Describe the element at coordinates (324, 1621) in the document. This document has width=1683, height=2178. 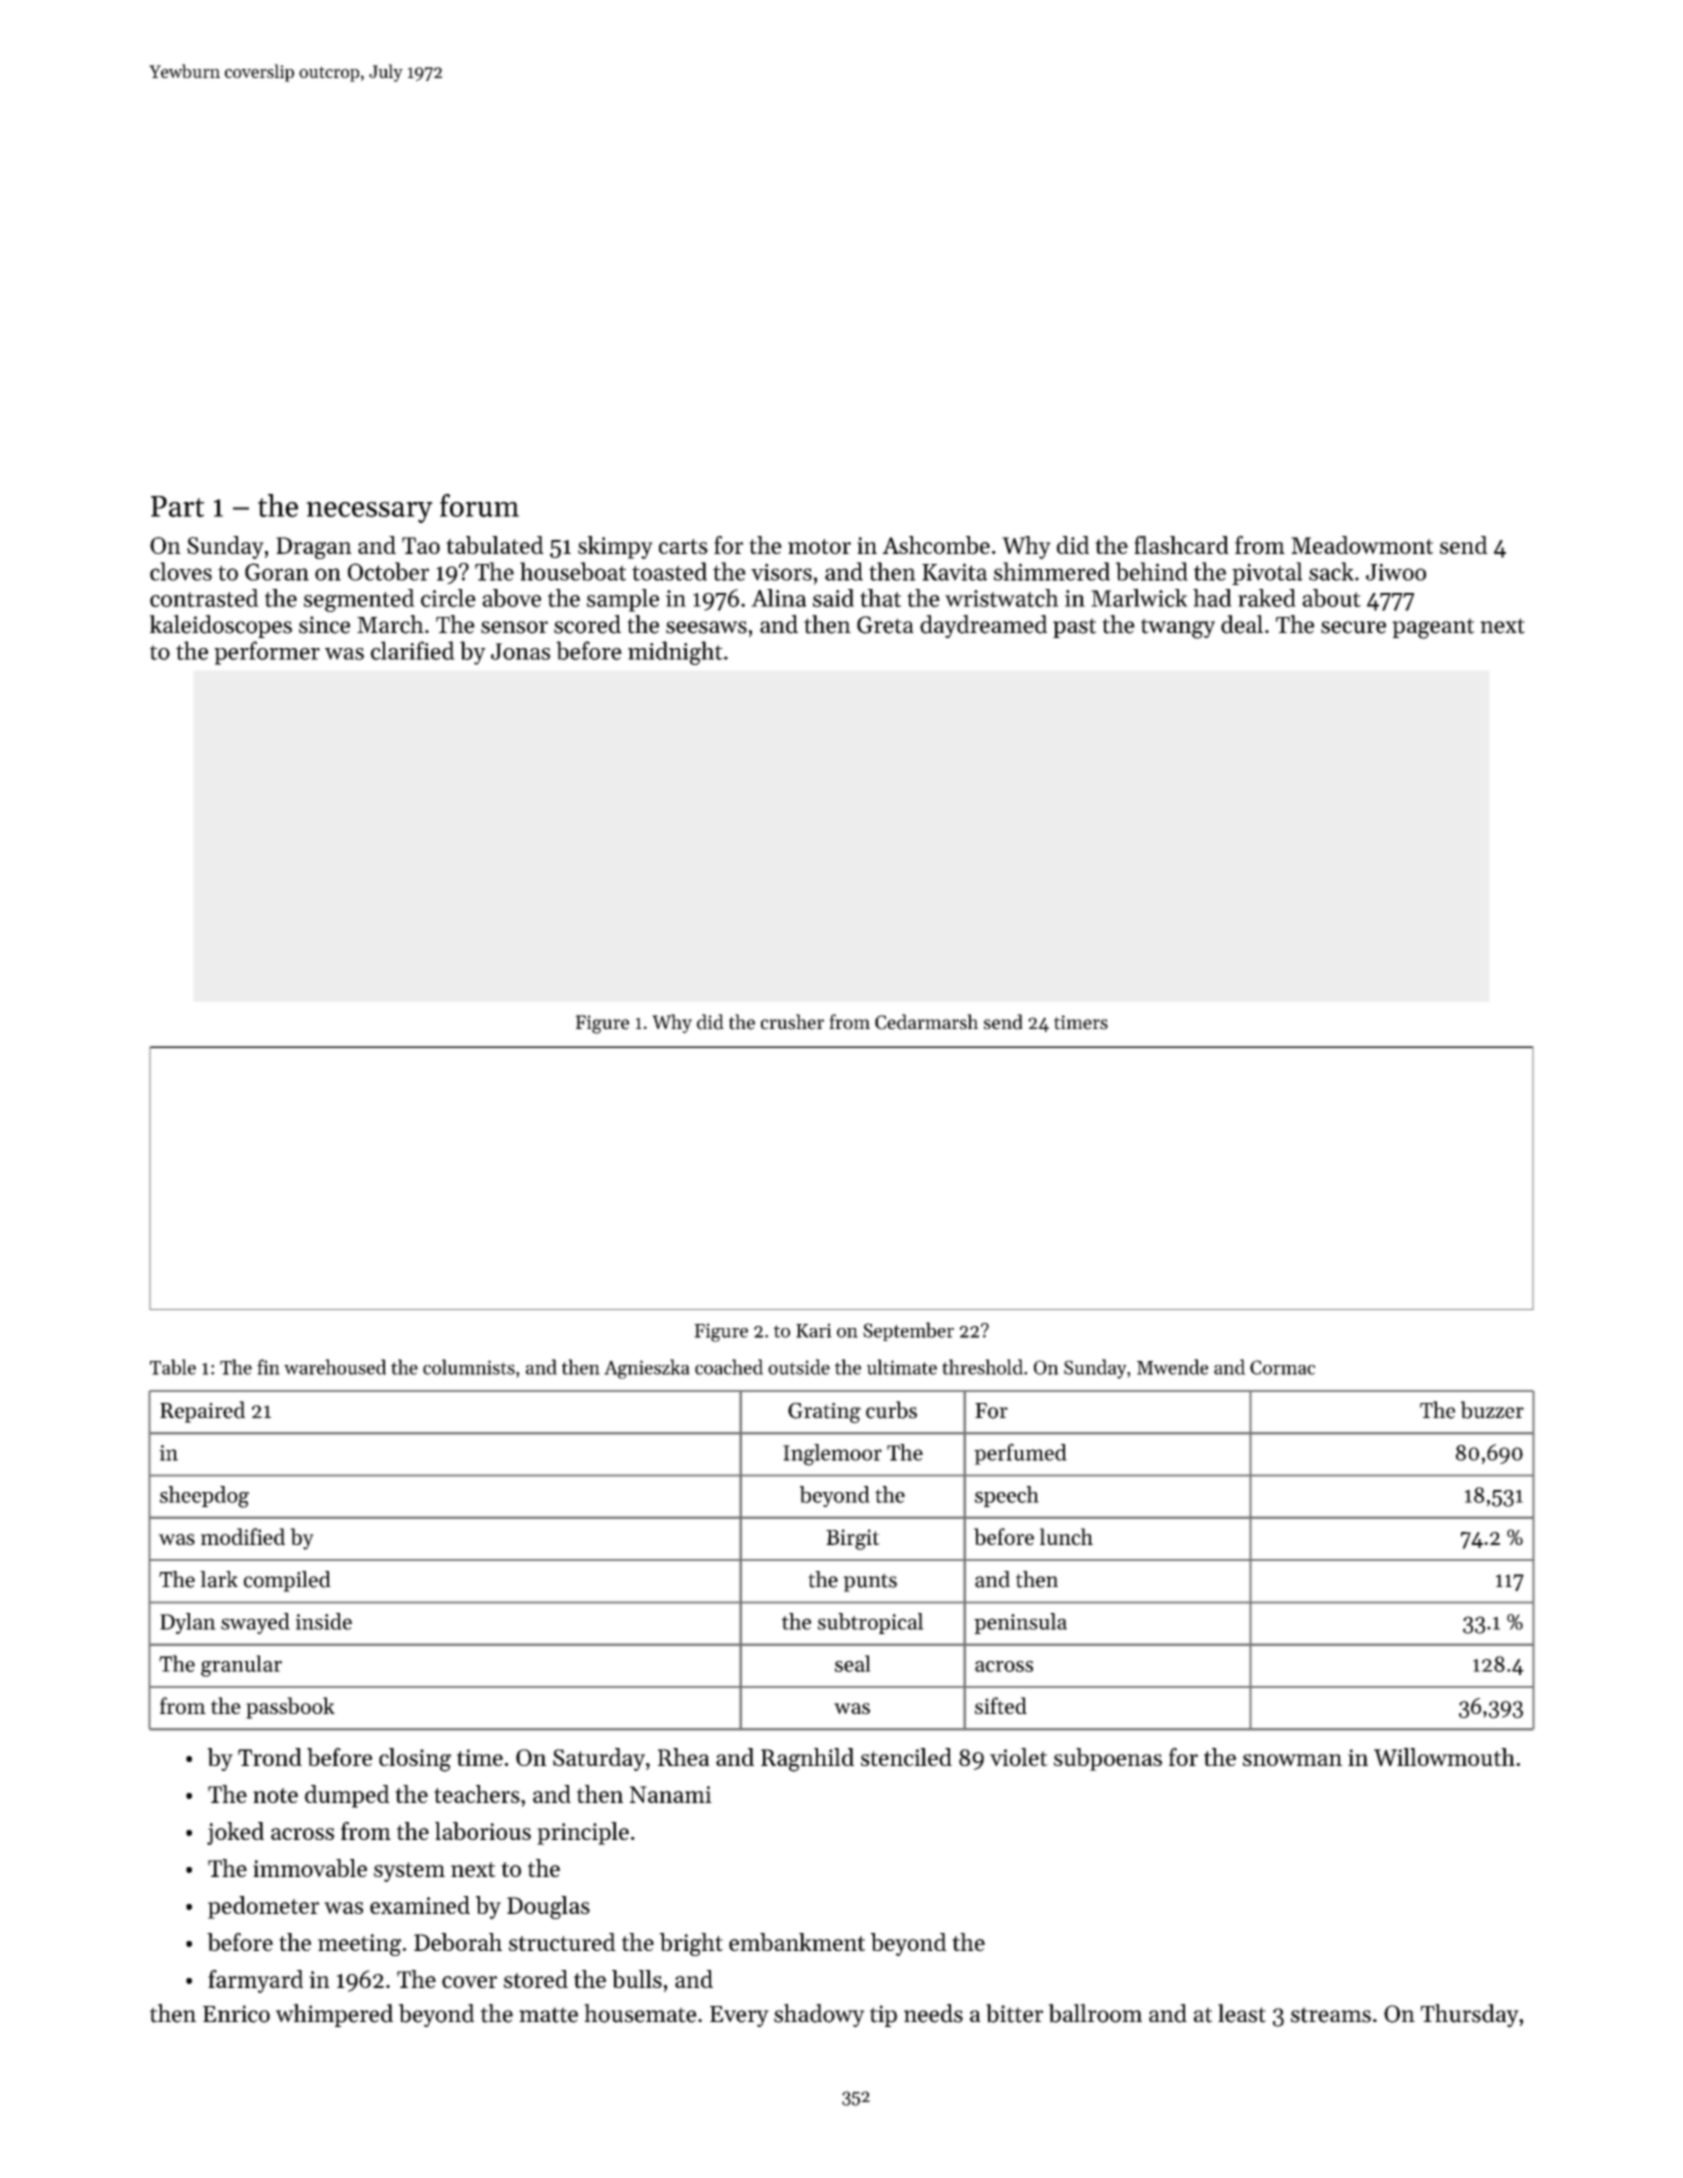
I see `inside` at that location.
